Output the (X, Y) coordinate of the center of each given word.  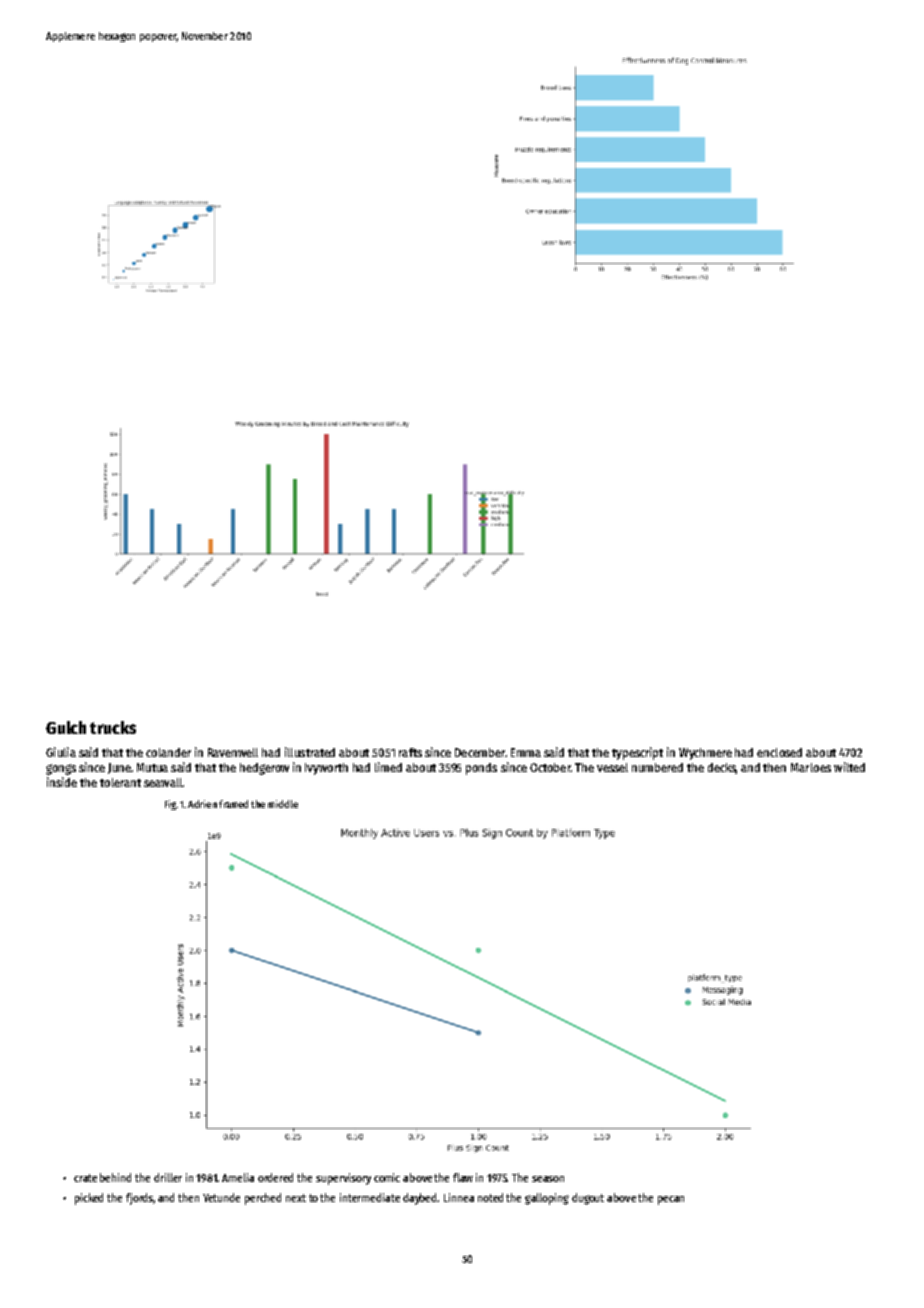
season (548, 1179)
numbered (657, 767)
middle (283, 804)
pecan (671, 1200)
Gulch (66, 727)
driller (168, 1177)
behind (115, 1177)
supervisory (343, 1179)
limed (388, 767)
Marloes (811, 767)
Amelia (238, 1177)
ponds (481, 769)
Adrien (202, 804)
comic (387, 1177)
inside (62, 782)
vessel (612, 767)
